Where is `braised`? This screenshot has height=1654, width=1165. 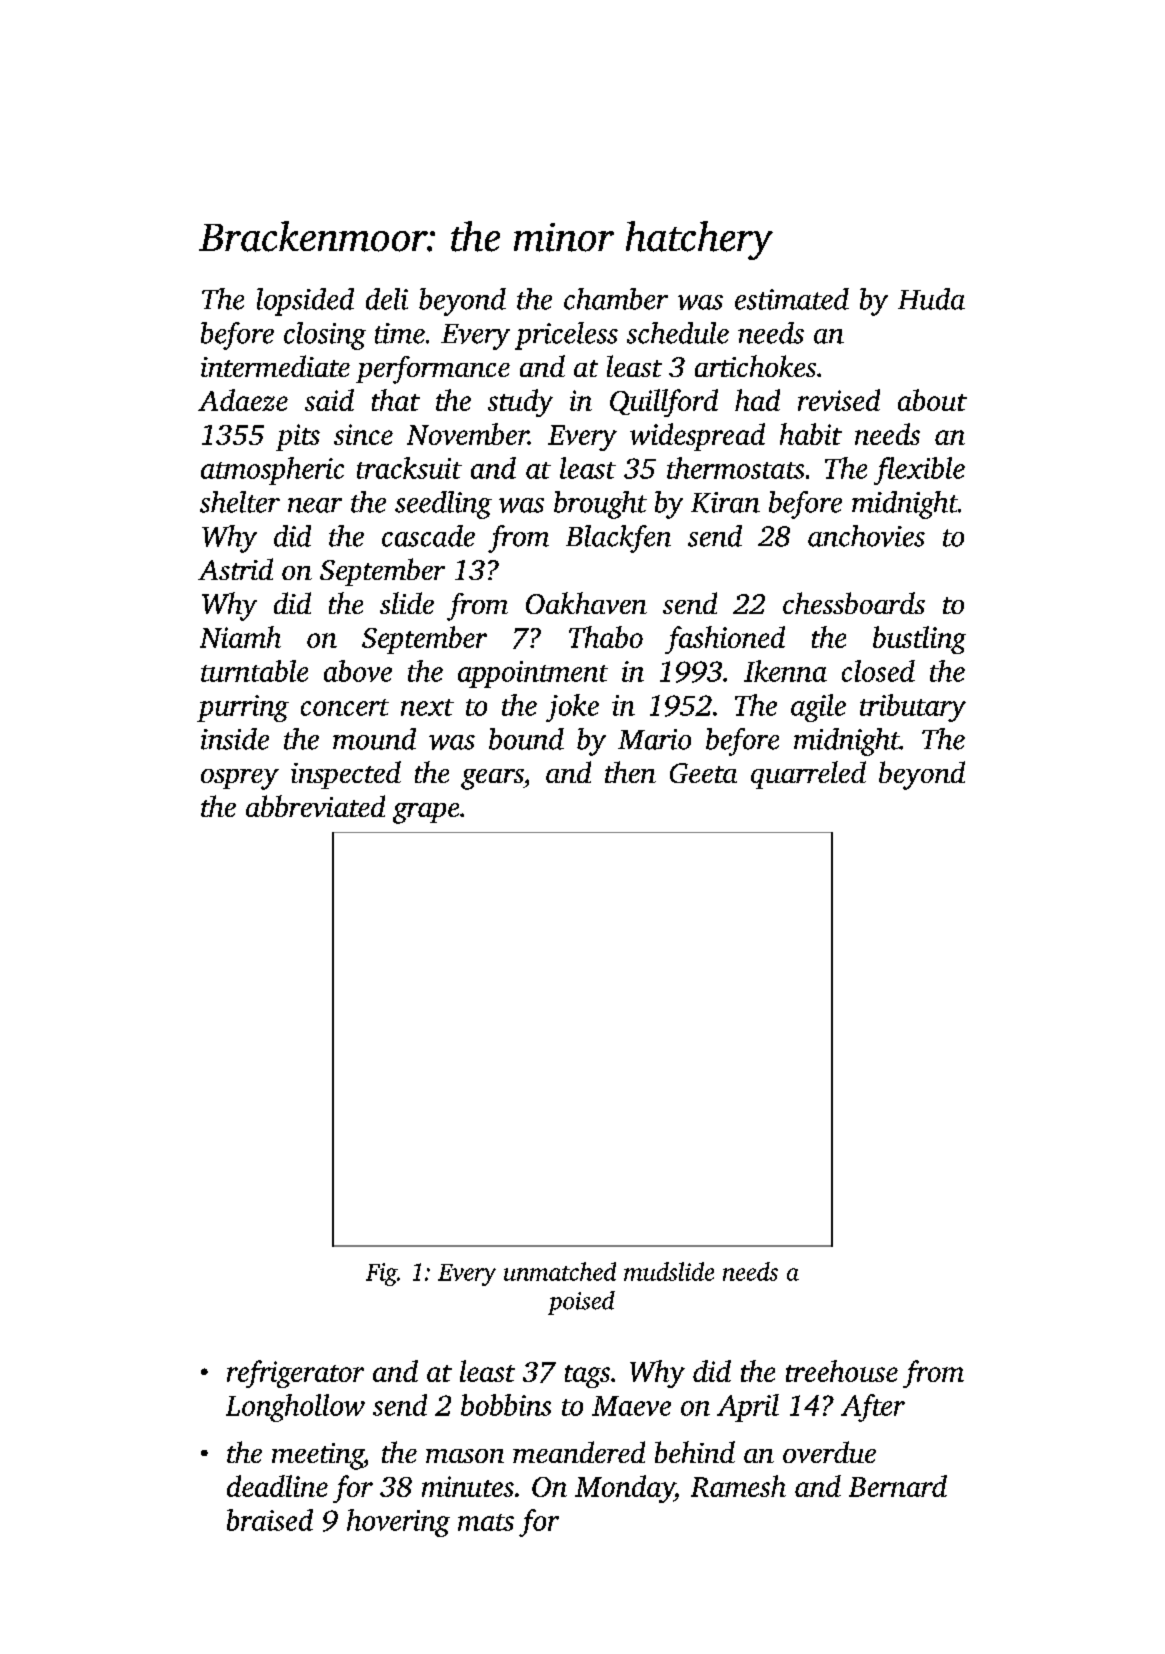
braised is located at coordinates (270, 1520).
